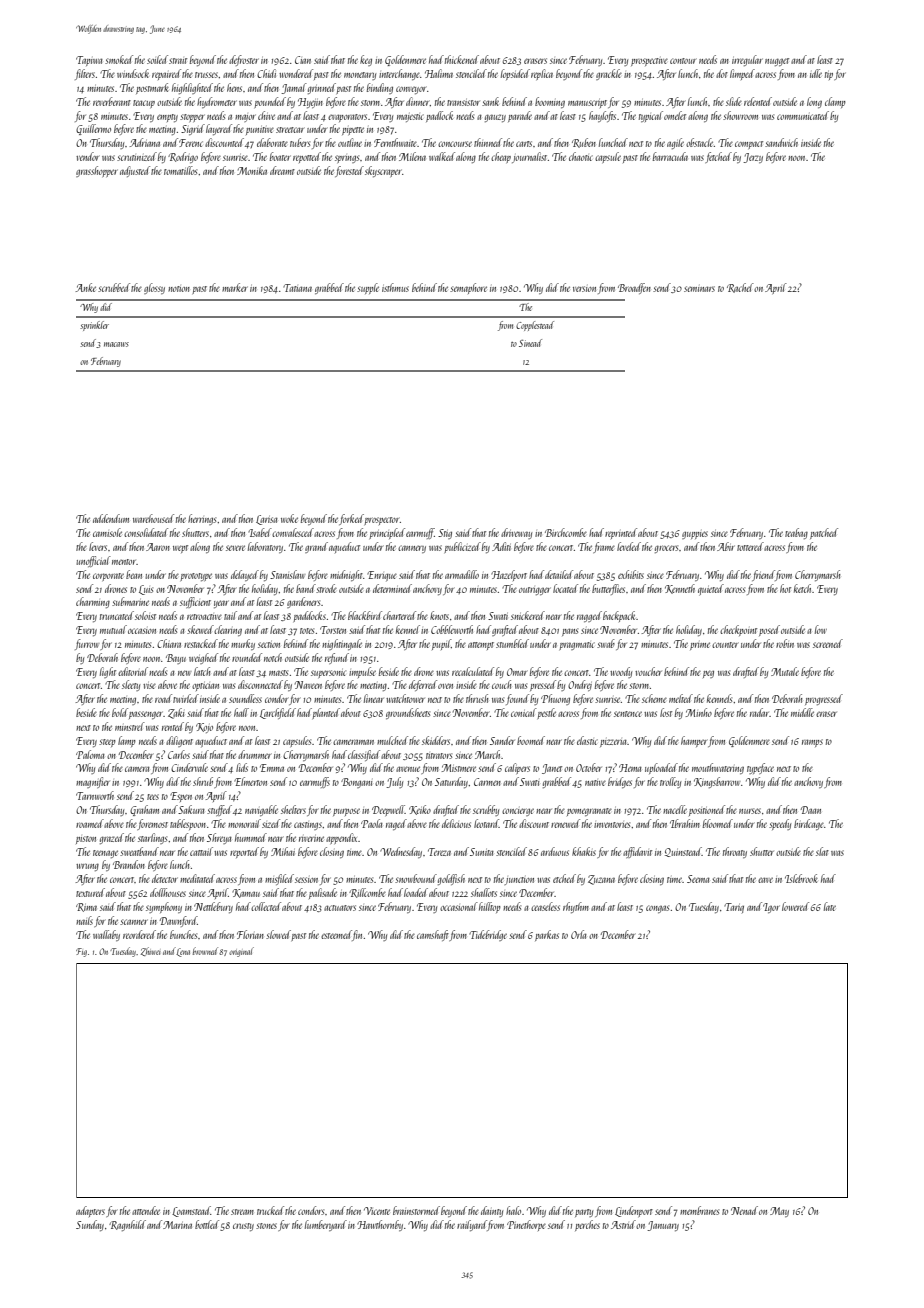 Image resolution: width=924 pixels, height=1308 pixels. Describe the element at coordinates (399, 74) in the screenshot. I see `interchange` at that location.
